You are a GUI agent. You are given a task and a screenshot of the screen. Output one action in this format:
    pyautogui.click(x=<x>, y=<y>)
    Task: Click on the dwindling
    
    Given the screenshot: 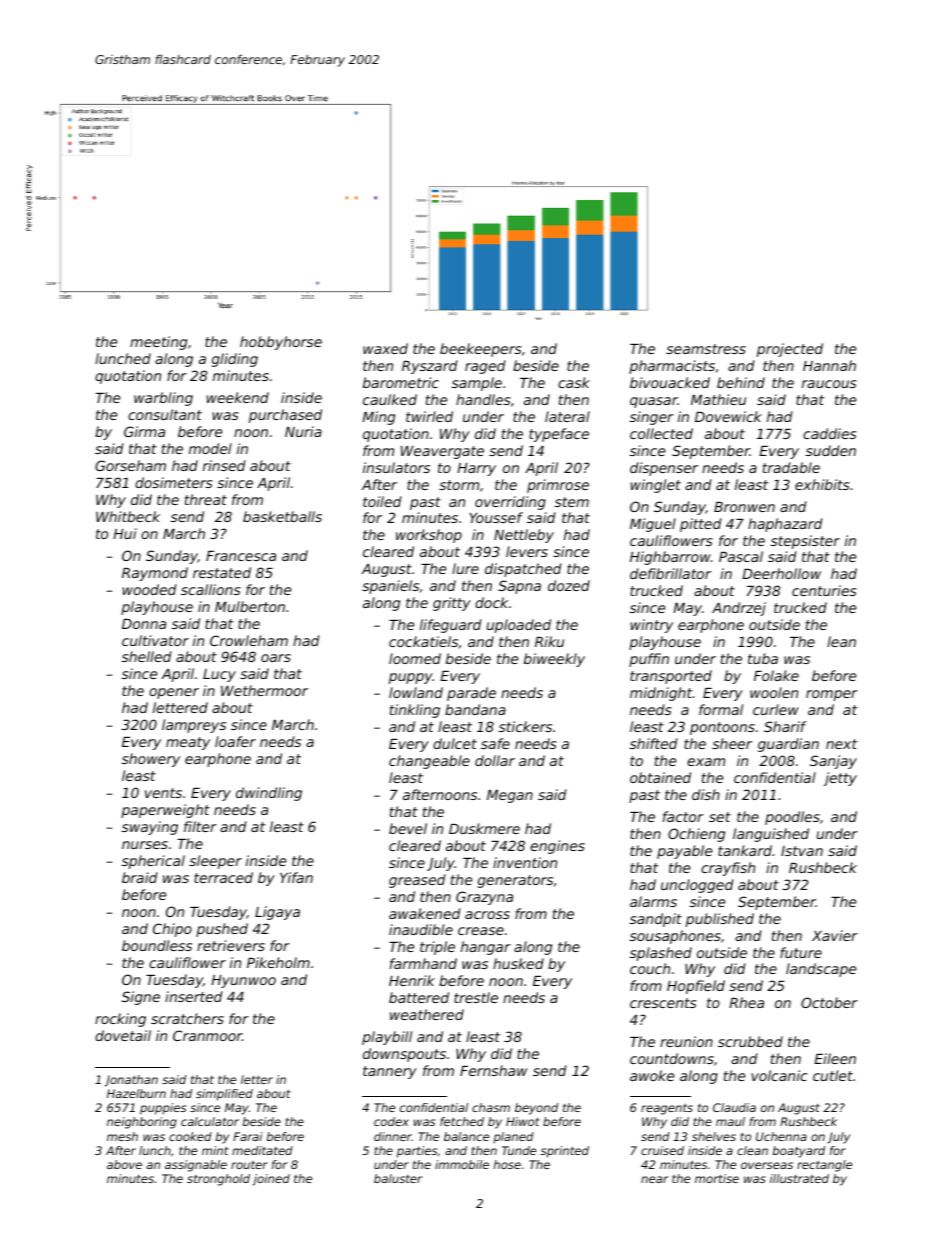 What is the action you would take?
    pyautogui.click(x=269, y=794)
